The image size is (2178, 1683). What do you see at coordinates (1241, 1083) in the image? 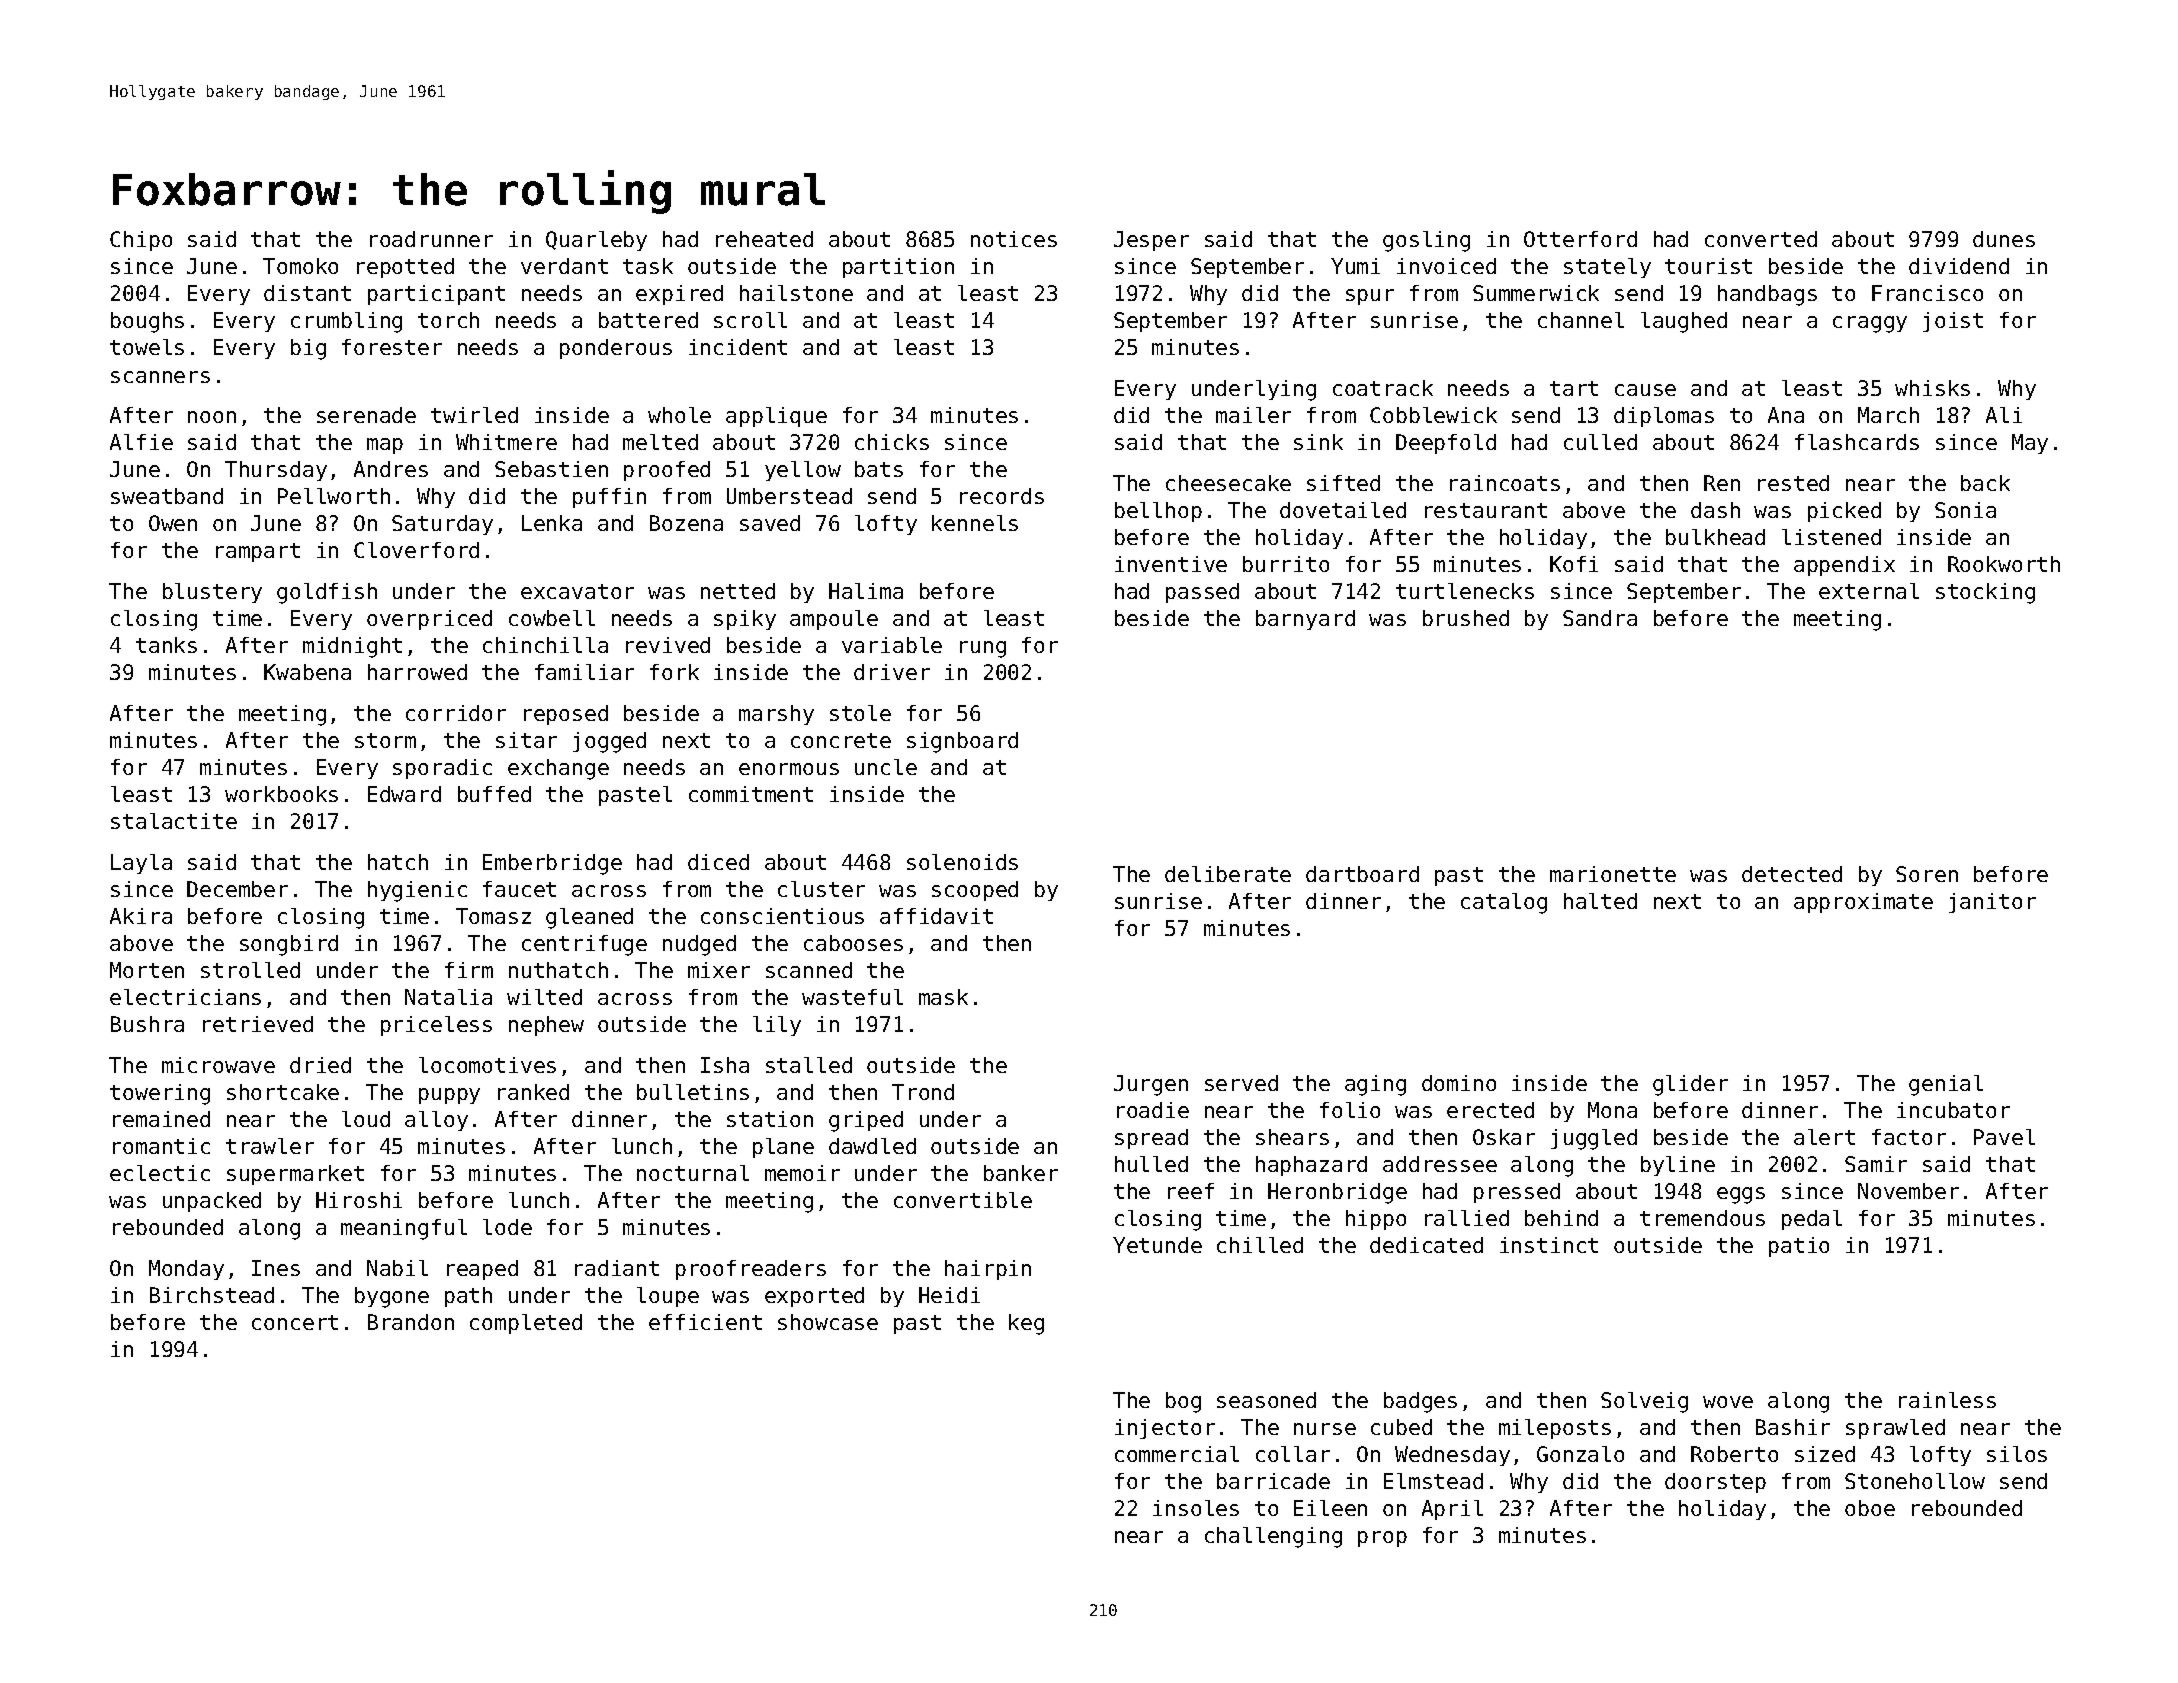
I see `served` at bounding box center [1241, 1083].
